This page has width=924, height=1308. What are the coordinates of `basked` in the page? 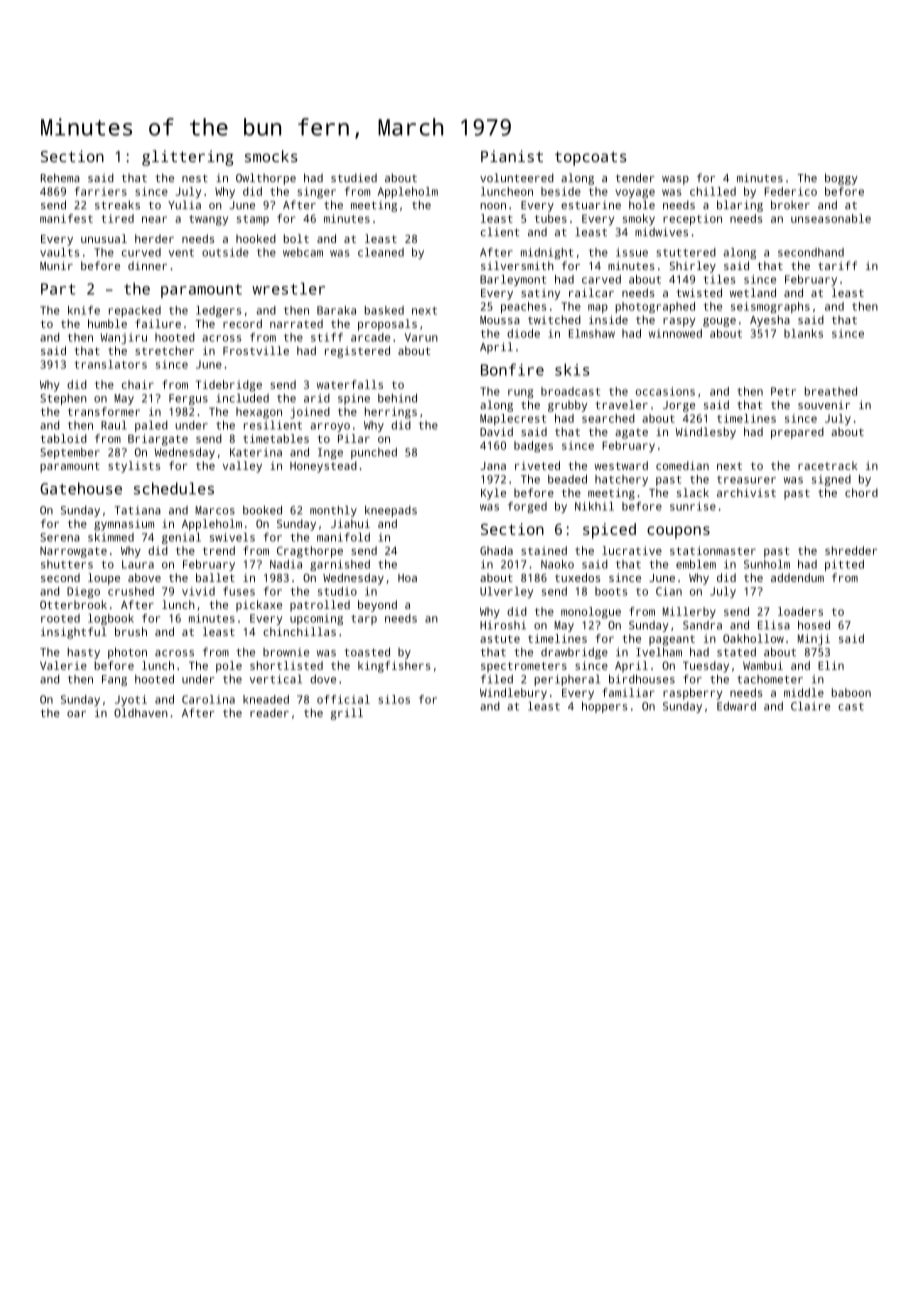 It's located at (384, 310).
